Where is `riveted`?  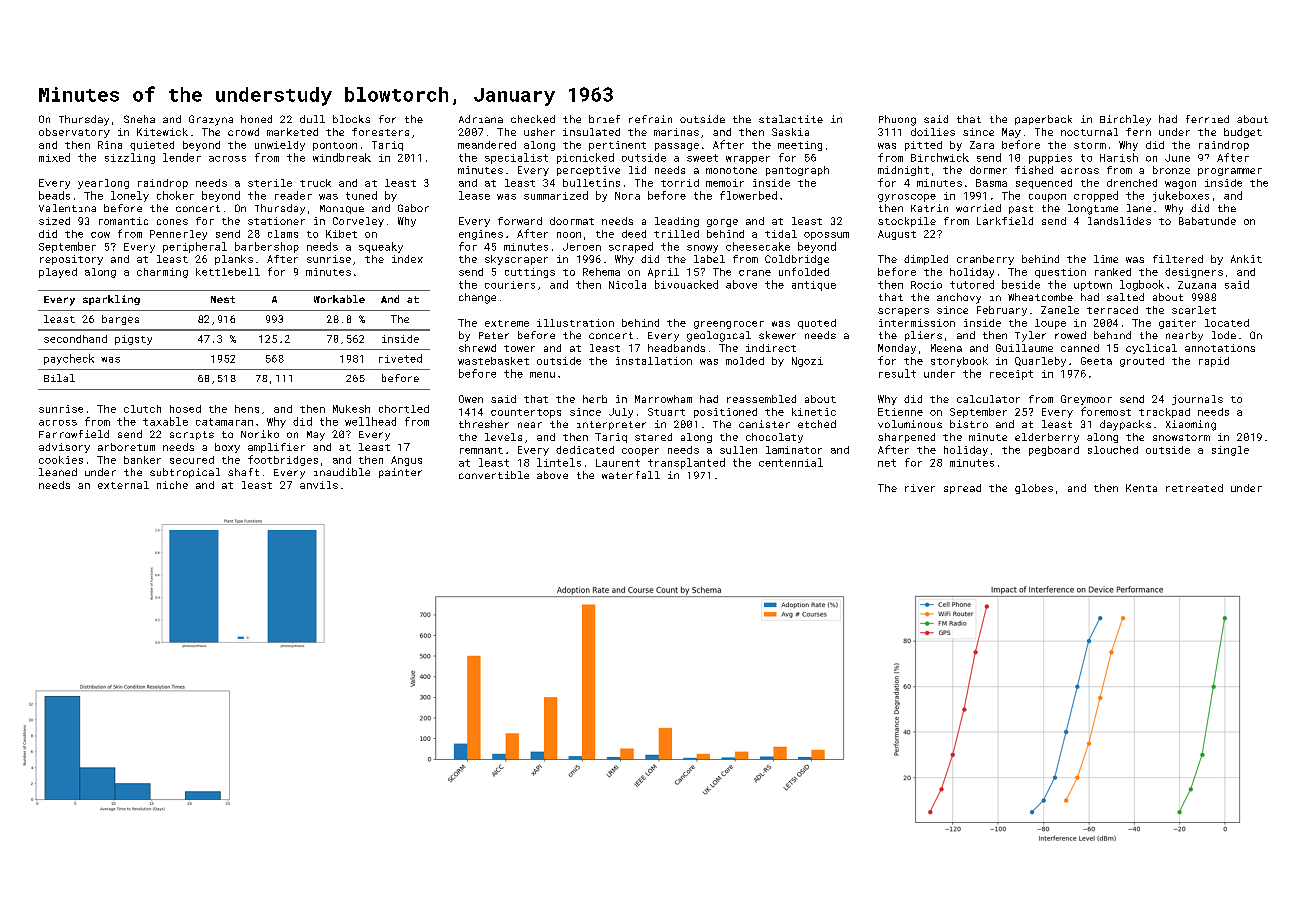 riveted is located at coordinates (400, 358).
